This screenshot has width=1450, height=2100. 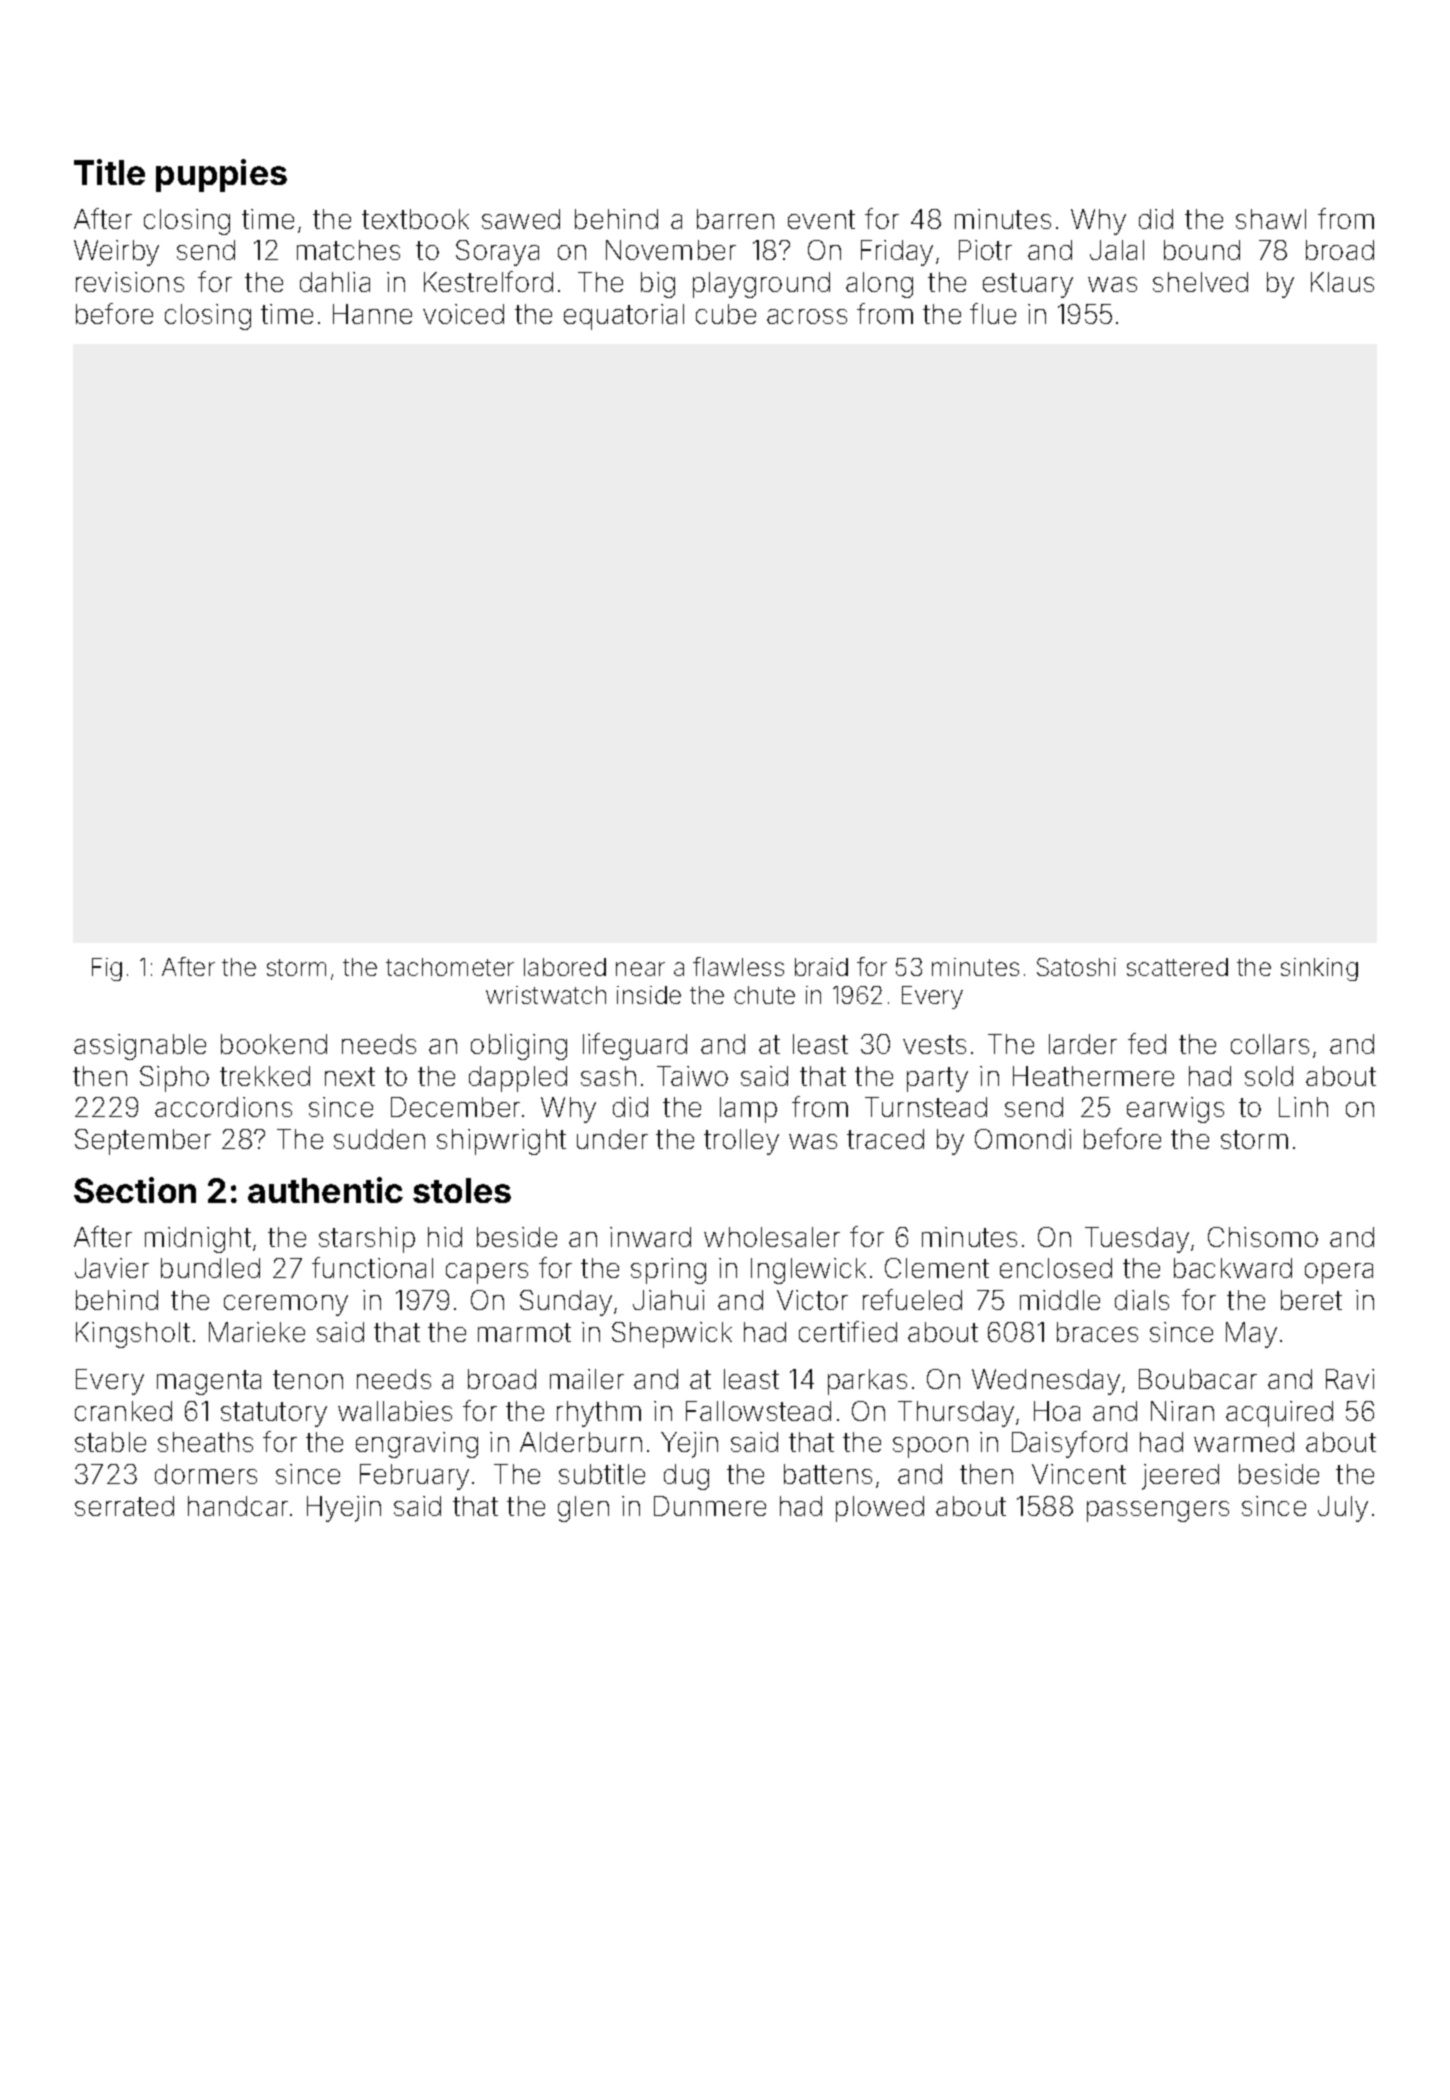 I want to click on bookend, so click(x=274, y=1044).
